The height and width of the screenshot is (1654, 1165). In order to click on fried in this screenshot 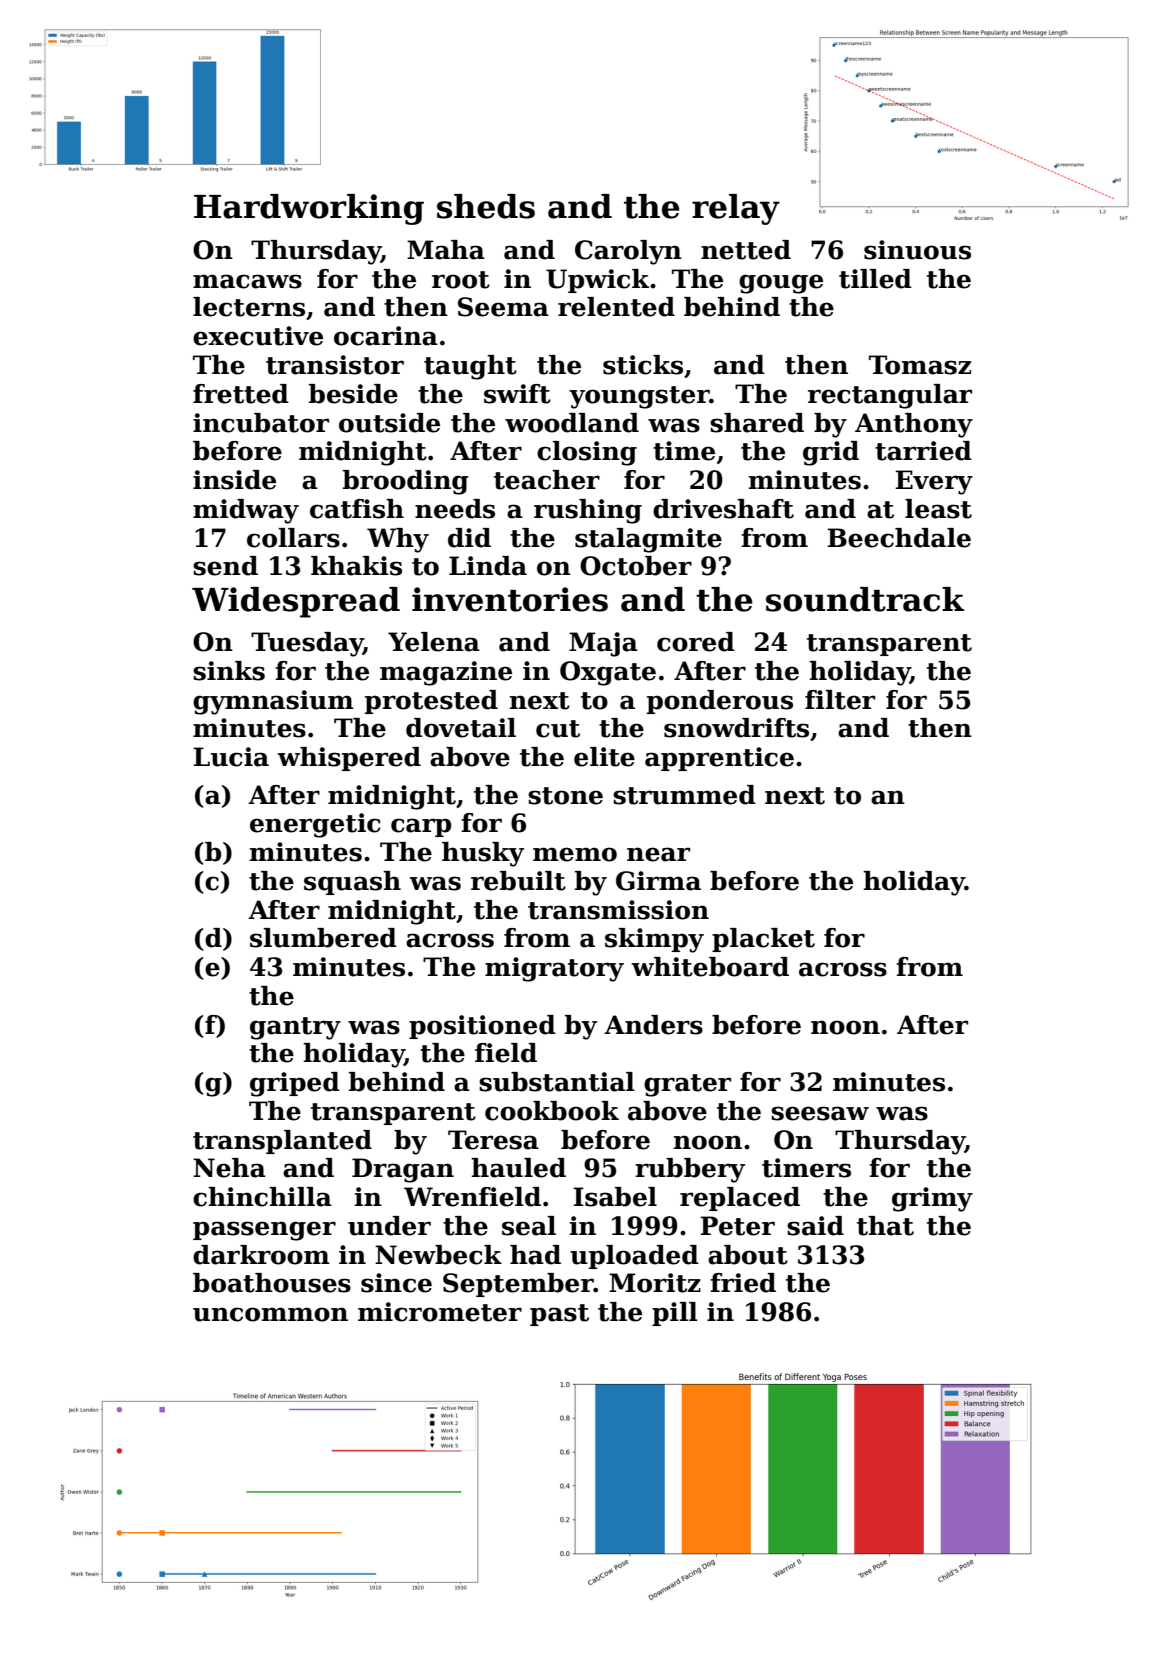, I will do `click(743, 1283)`.
